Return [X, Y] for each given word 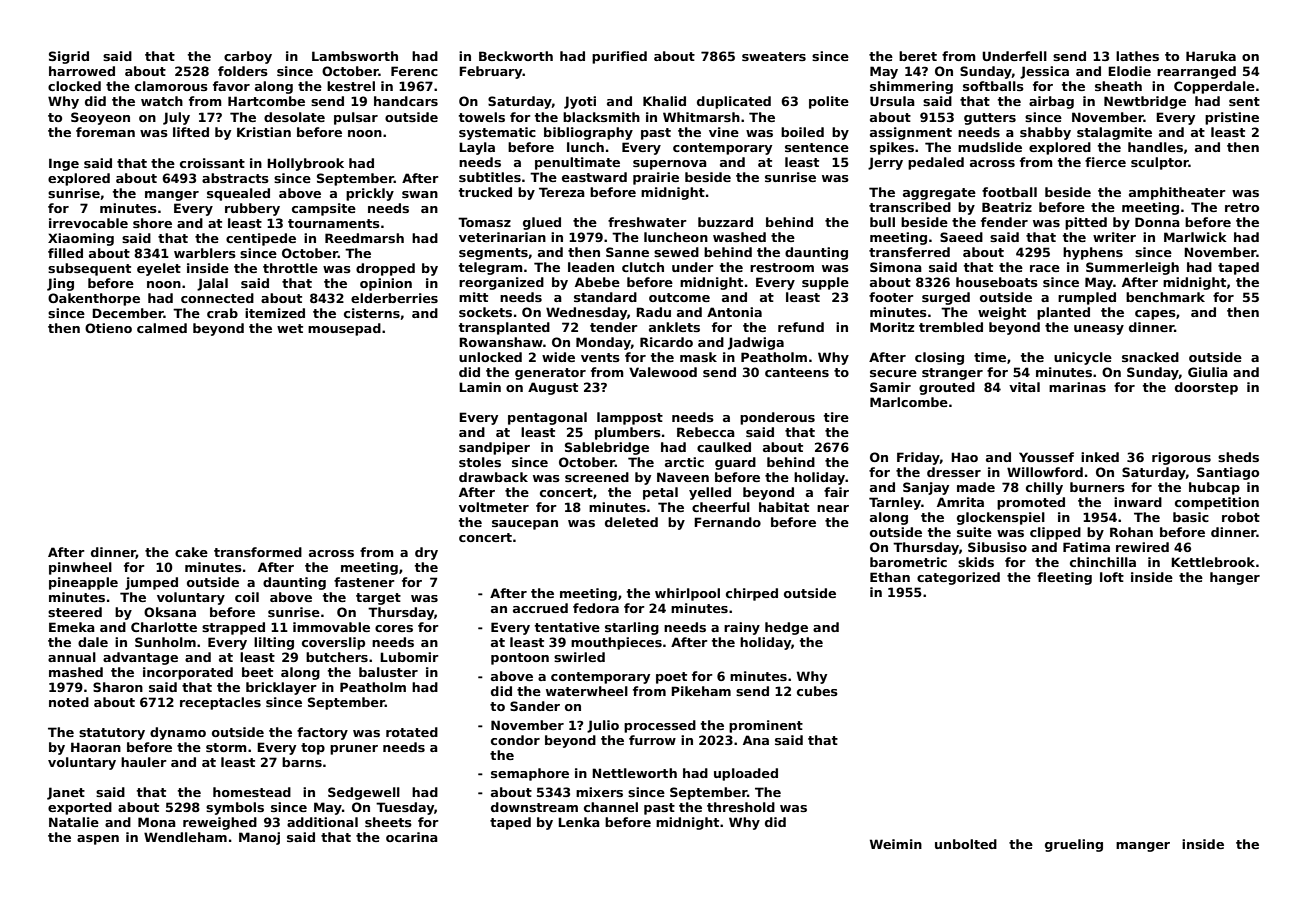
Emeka [72, 627]
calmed [162, 328]
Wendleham [185, 837]
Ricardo [666, 342]
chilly [1044, 488]
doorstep [1206, 388]
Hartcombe [266, 101]
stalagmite [1114, 133]
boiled [802, 132]
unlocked [490, 357]
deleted [631, 522]
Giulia [1208, 372]
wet [290, 328]
